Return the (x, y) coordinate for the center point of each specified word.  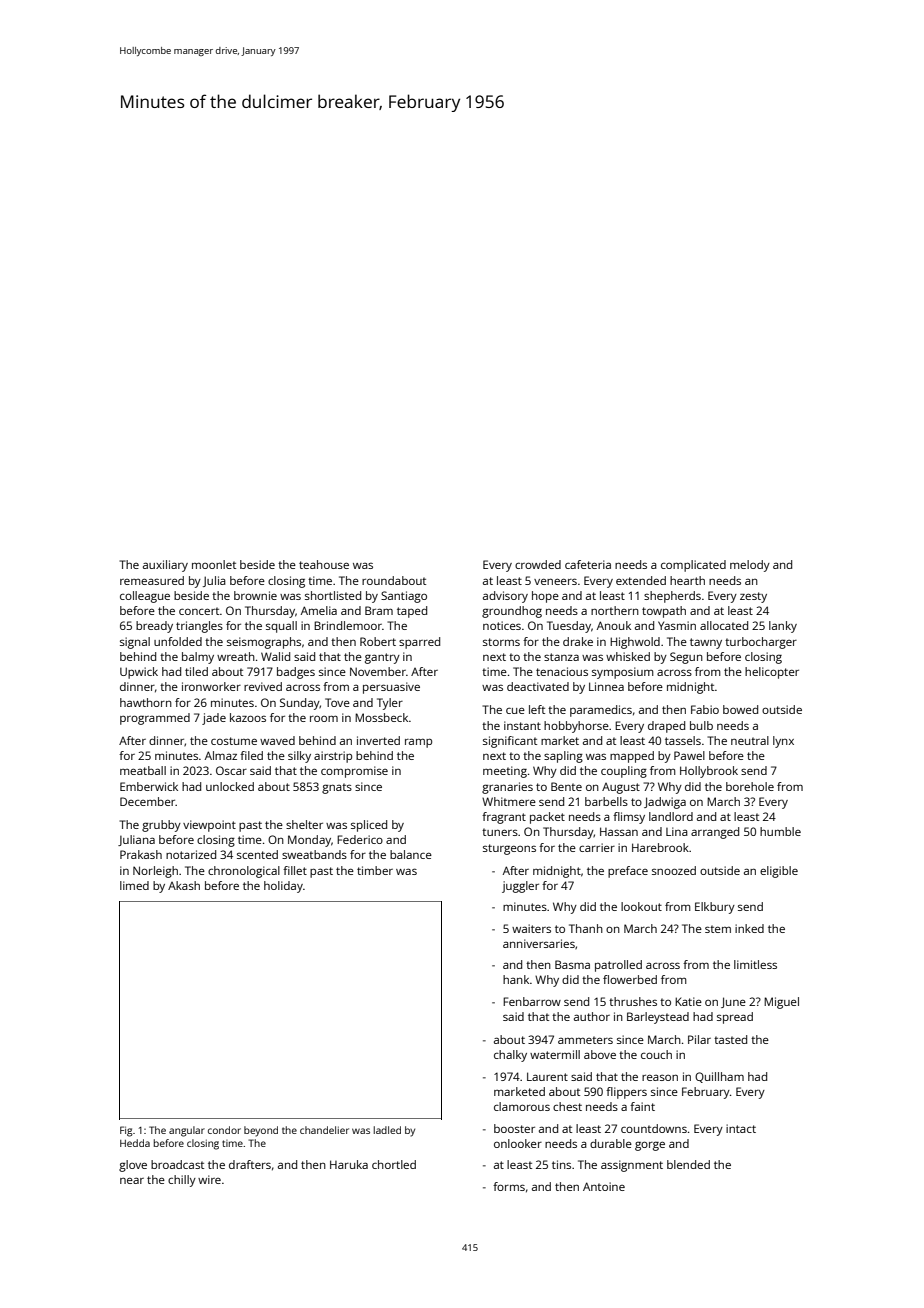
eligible (779, 872)
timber (375, 870)
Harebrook (660, 847)
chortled (394, 1164)
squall (281, 627)
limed (134, 885)
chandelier (324, 1130)
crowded (538, 564)
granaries (507, 788)
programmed (155, 719)
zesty (753, 597)
